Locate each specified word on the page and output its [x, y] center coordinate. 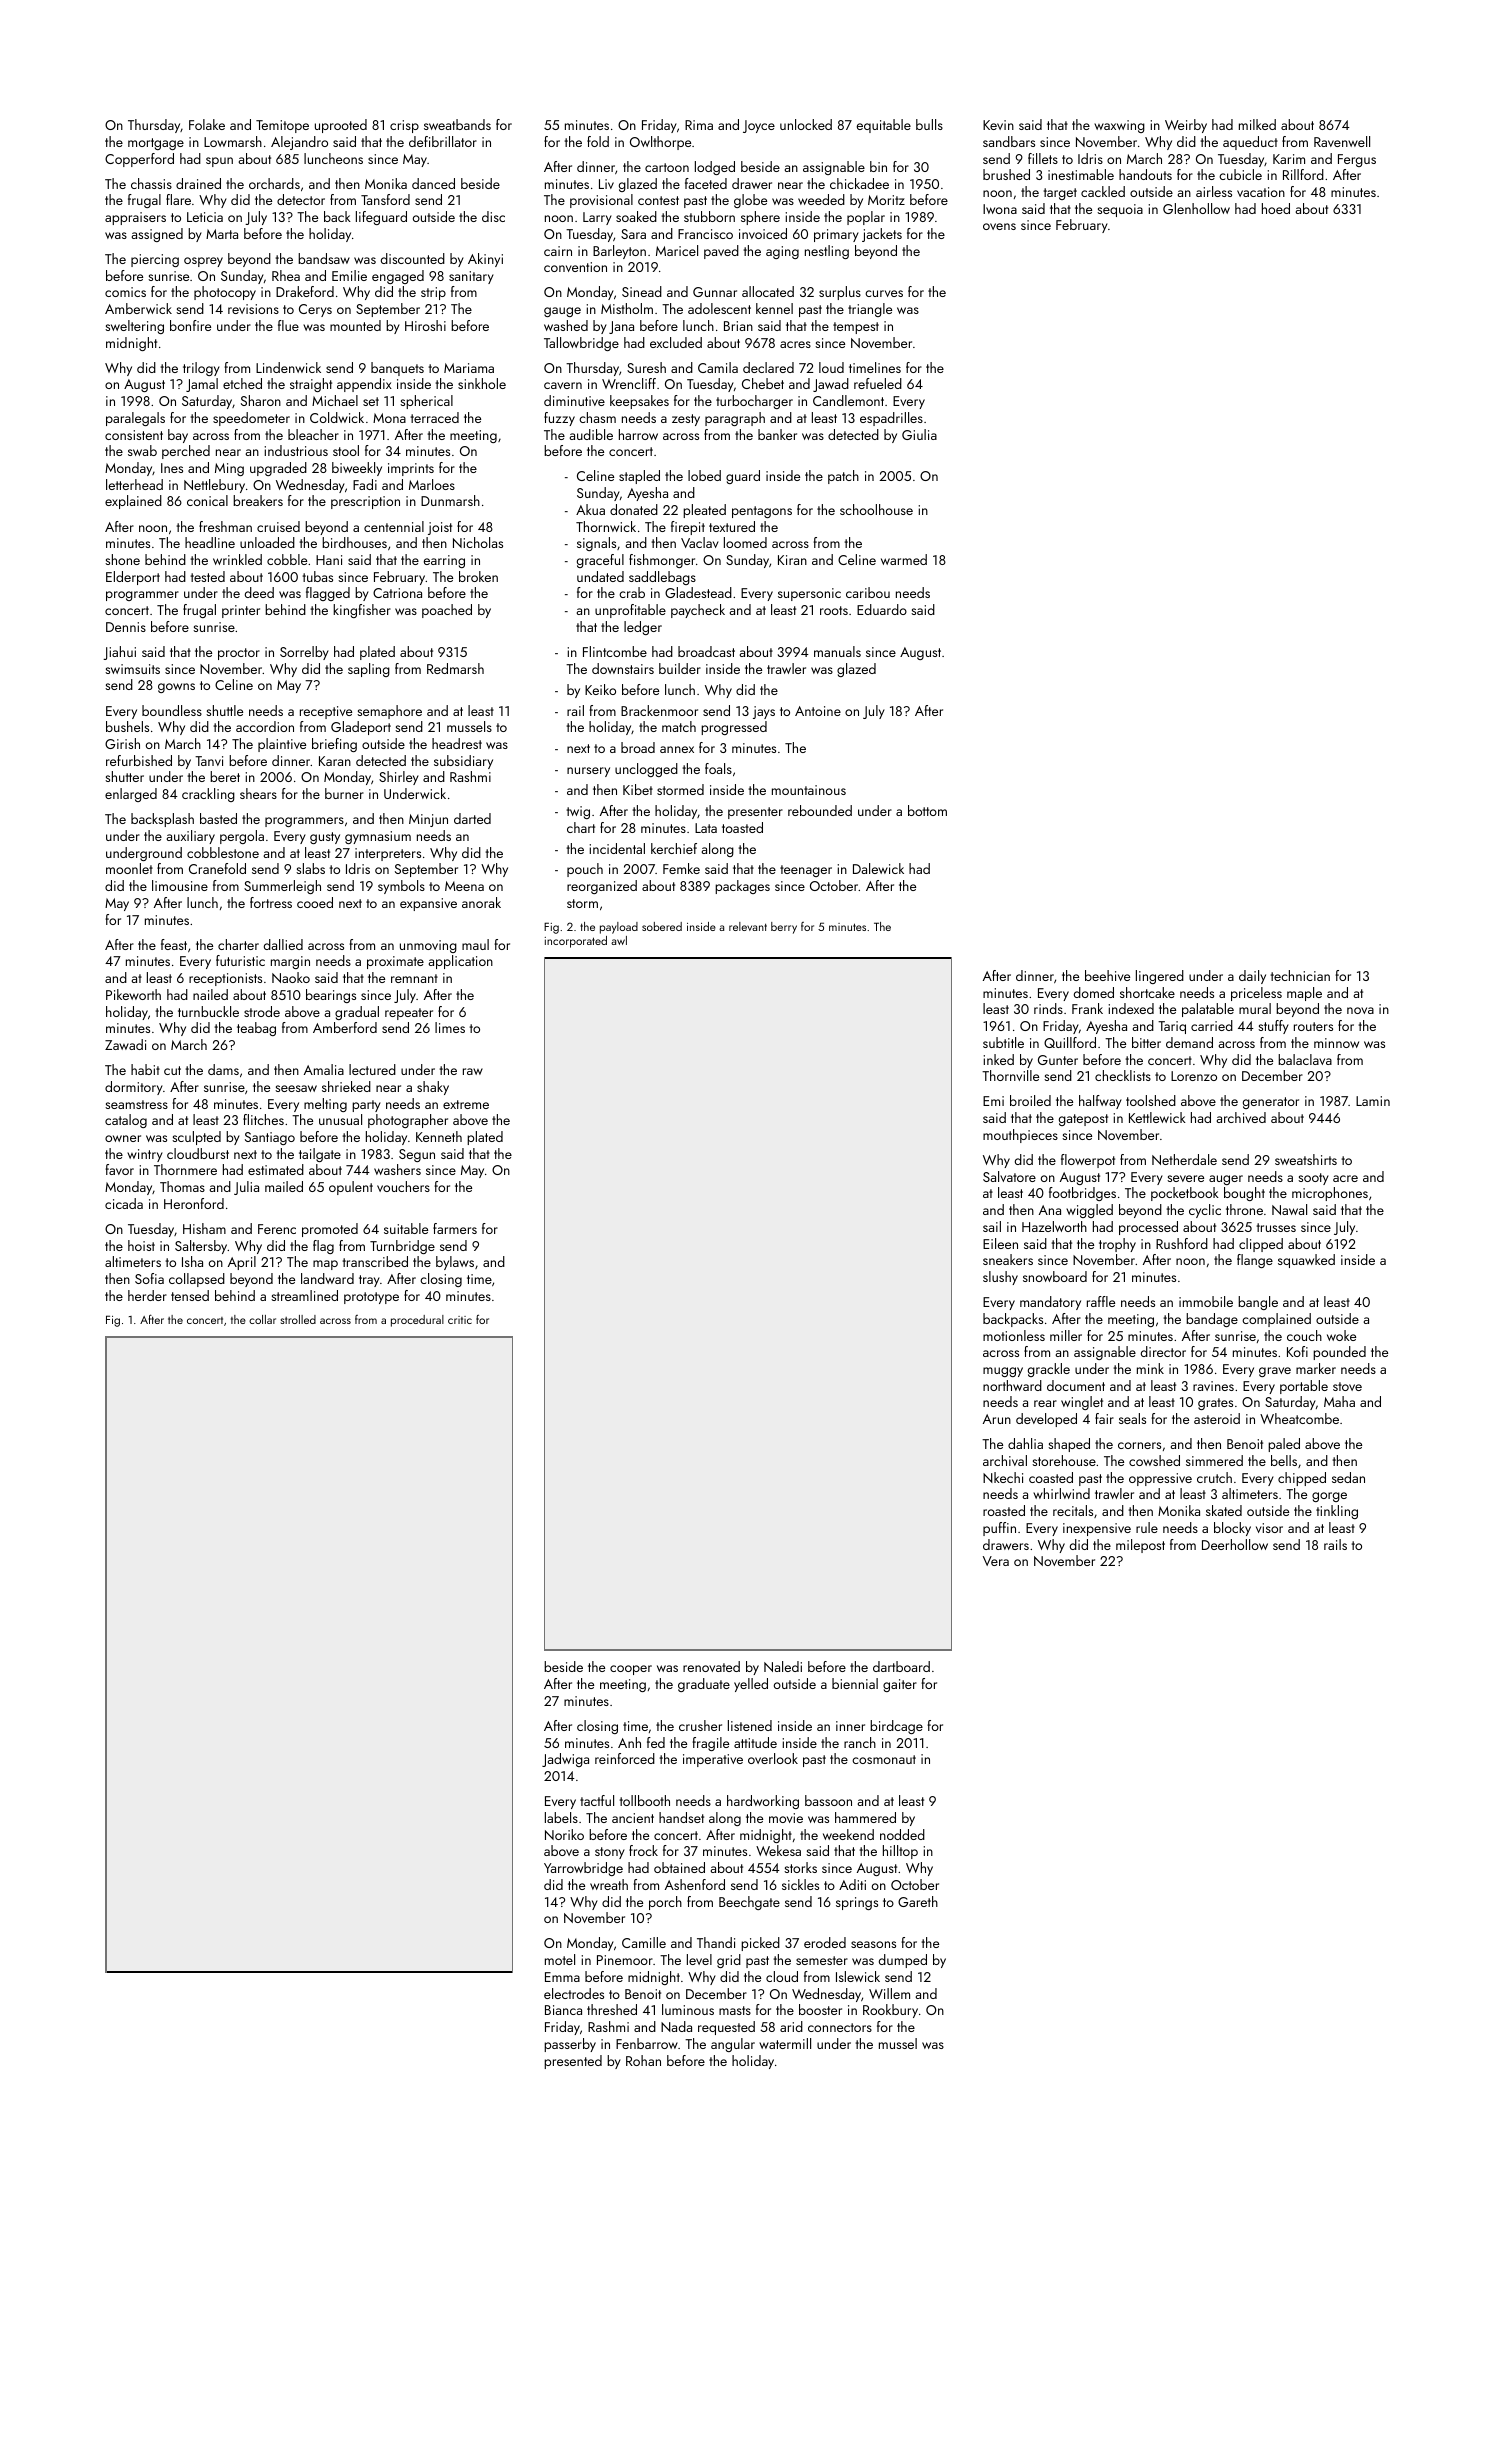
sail [992, 1226]
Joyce [759, 126]
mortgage [156, 144]
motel [560, 1959]
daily [1252, 977]
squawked [1306, 1261]
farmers [455, 1228]
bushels [127, 726]
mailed [284, 1186]
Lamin [1373, 1101]
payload [619, 928]
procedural [417, 1321]
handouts [1145, 174]
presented [573, 2062]
